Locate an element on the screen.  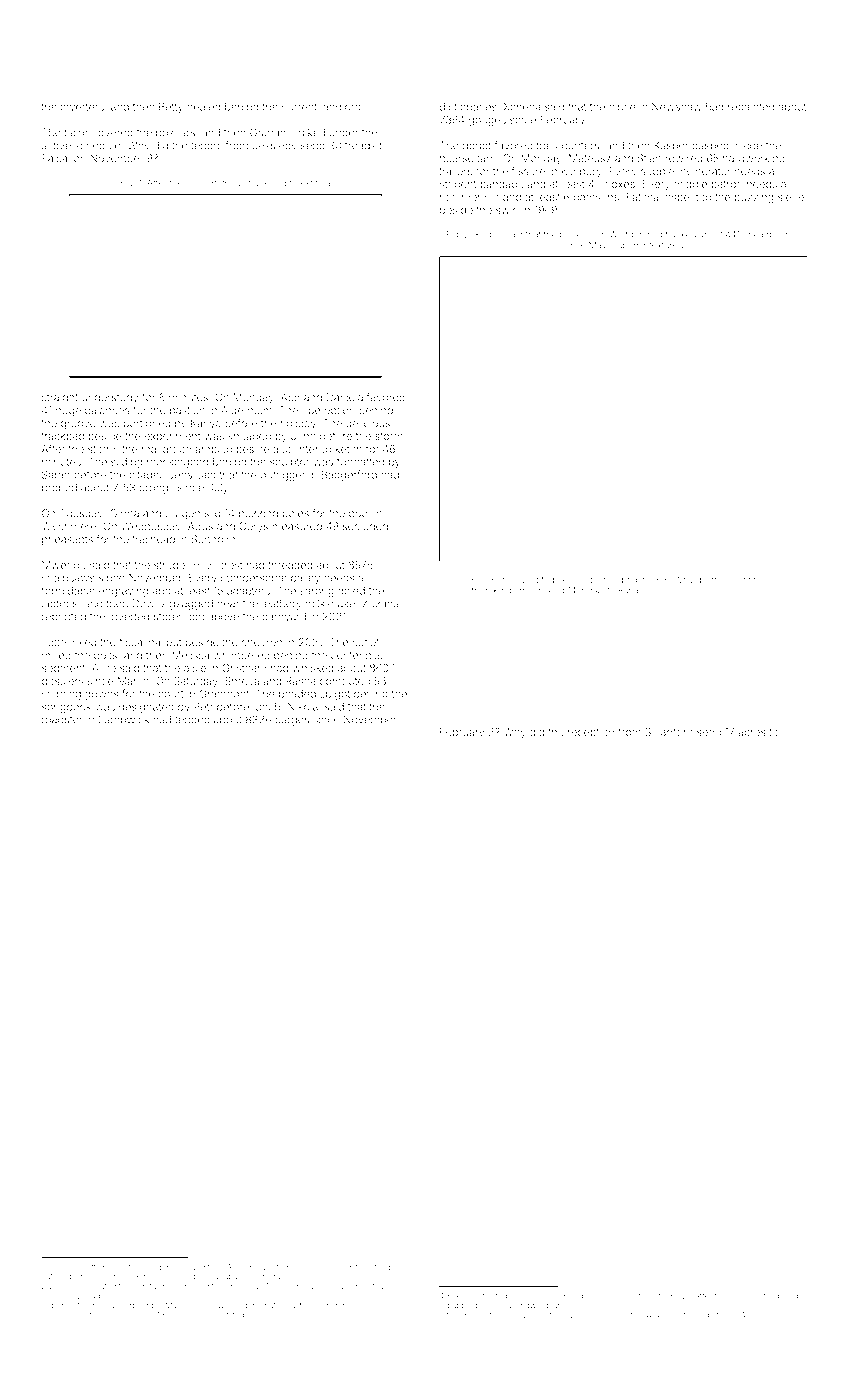
Newshaw is located at coordinates (677, 107).
